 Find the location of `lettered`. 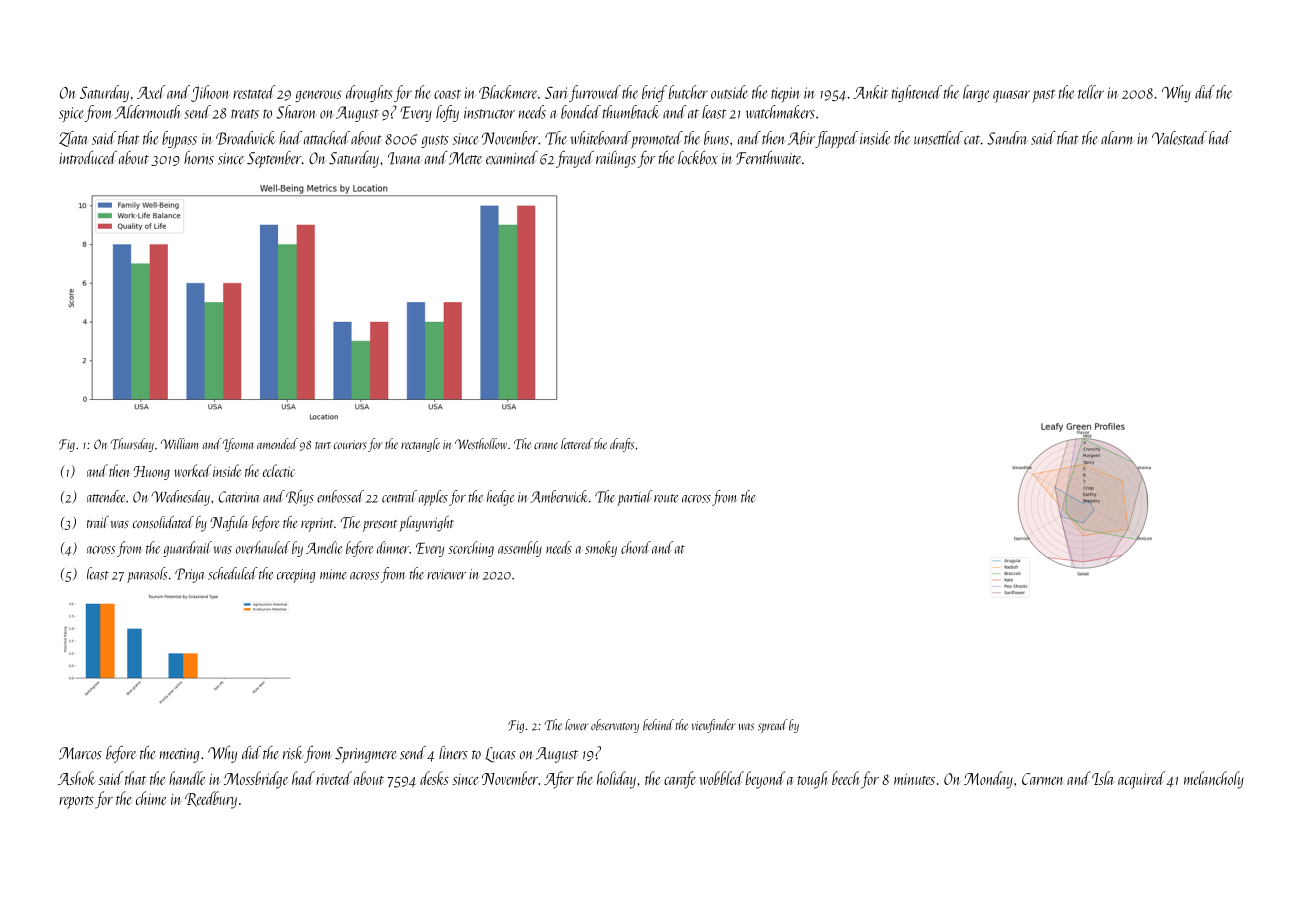

lettered is located at coordinates (577, 443).
